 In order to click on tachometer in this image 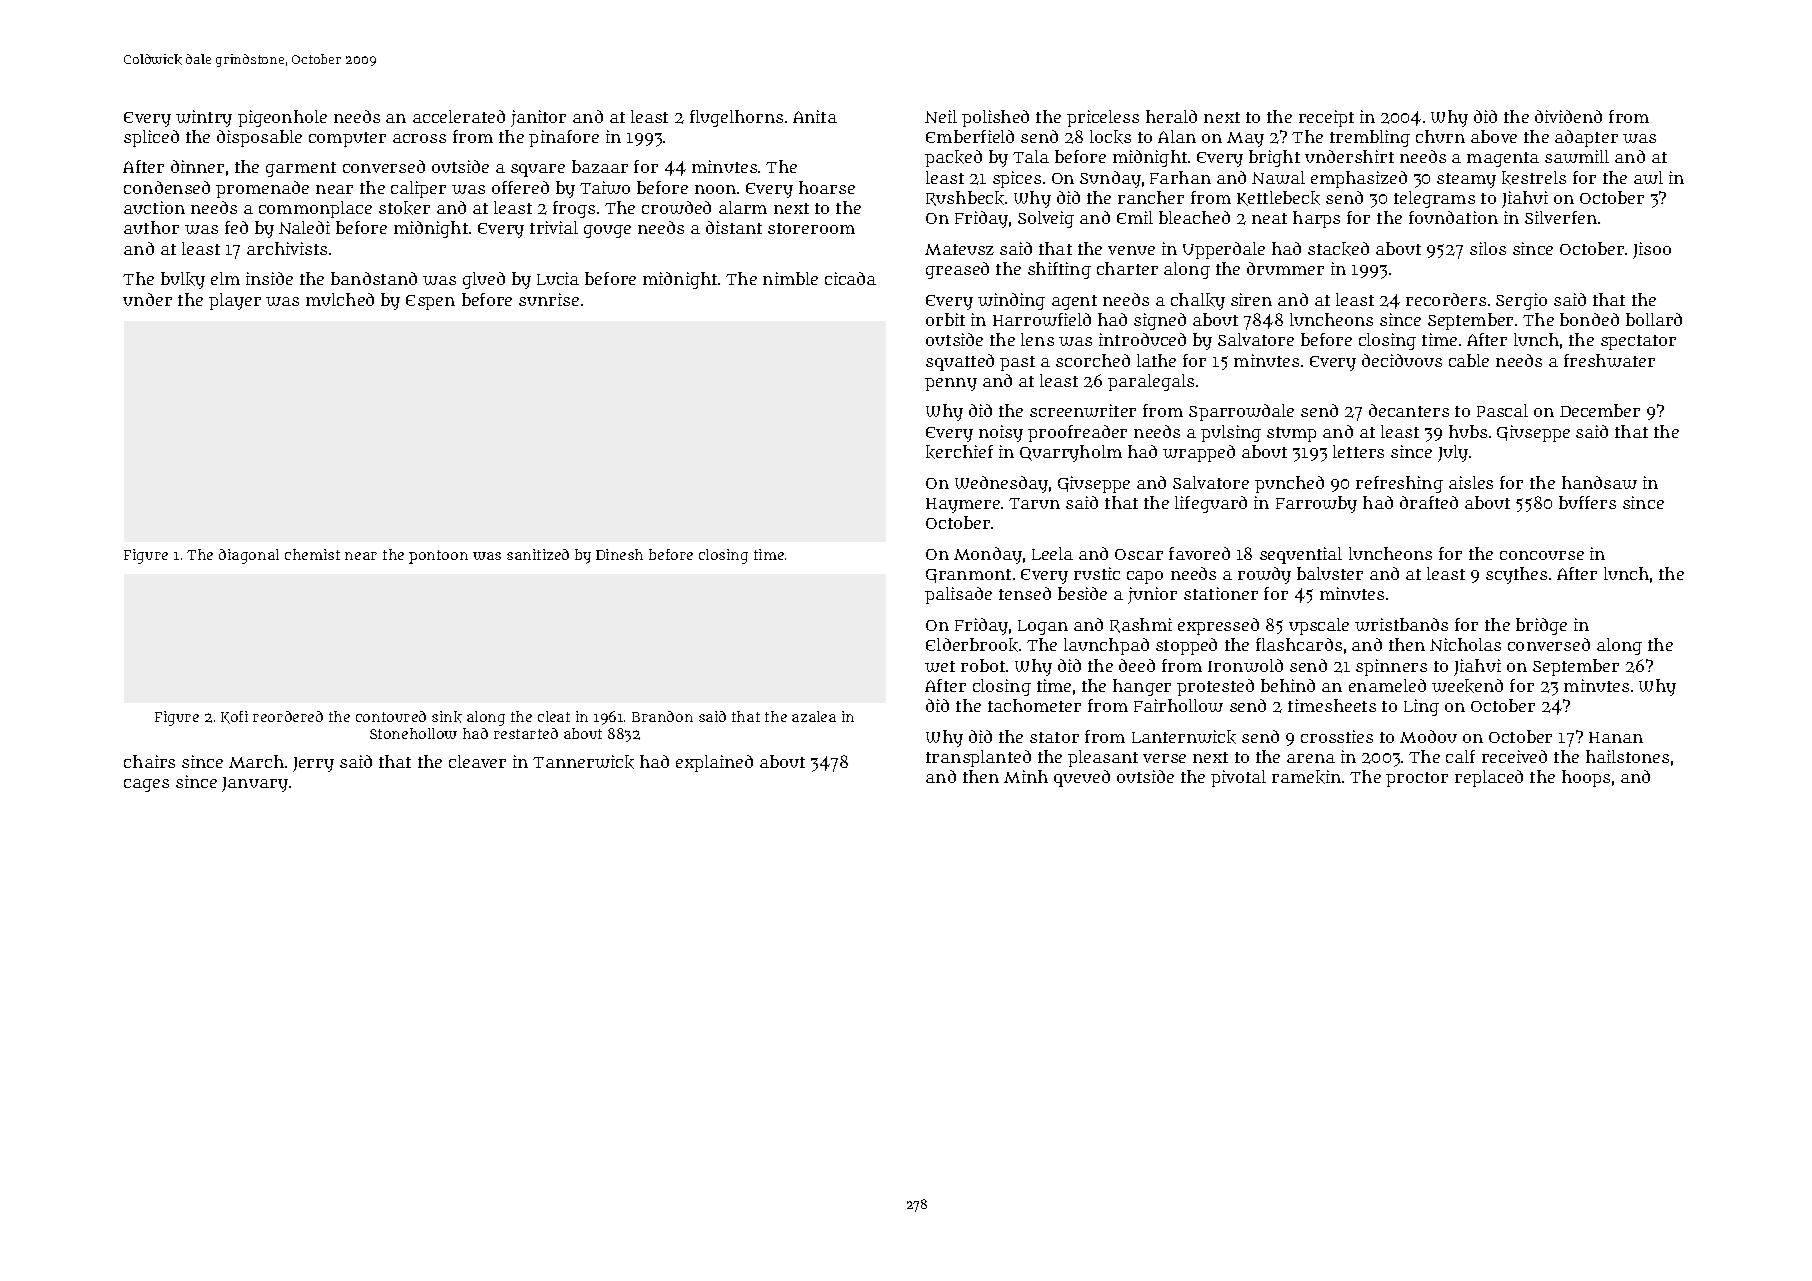, I will do `click(1034, 705)`.
